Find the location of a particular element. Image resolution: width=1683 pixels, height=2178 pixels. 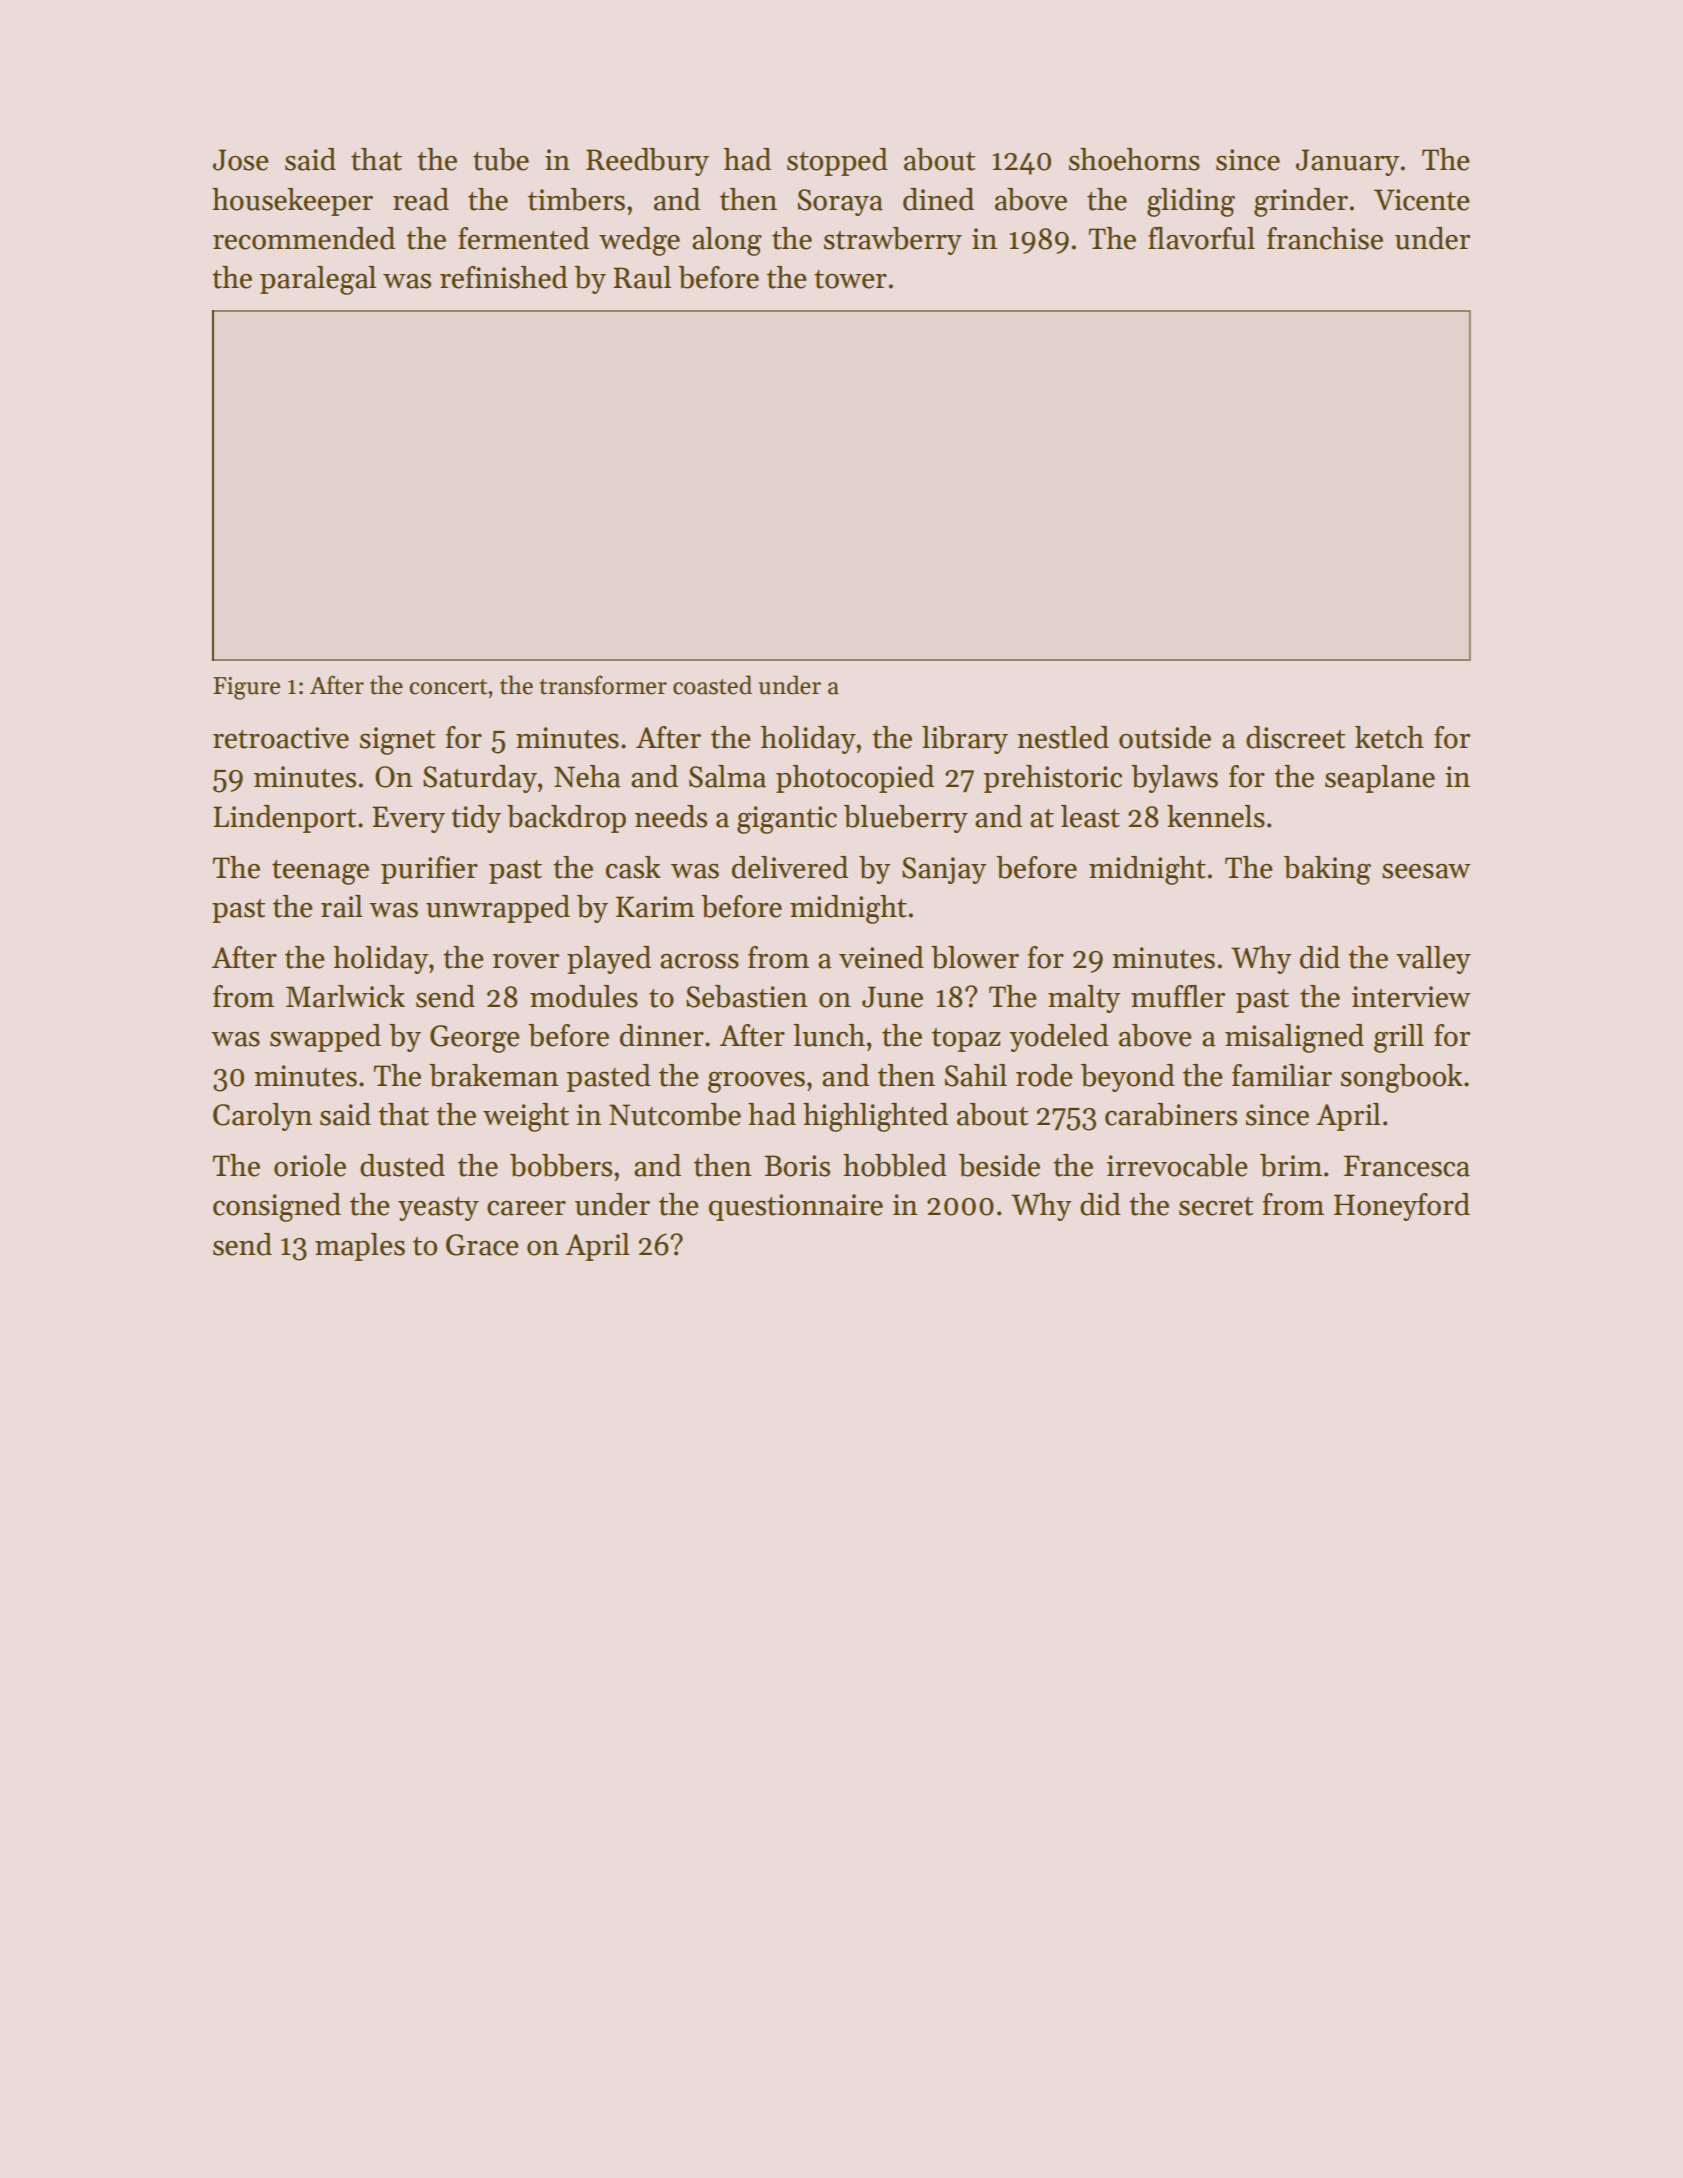

brim is located at coordinates (1291, 1165).
